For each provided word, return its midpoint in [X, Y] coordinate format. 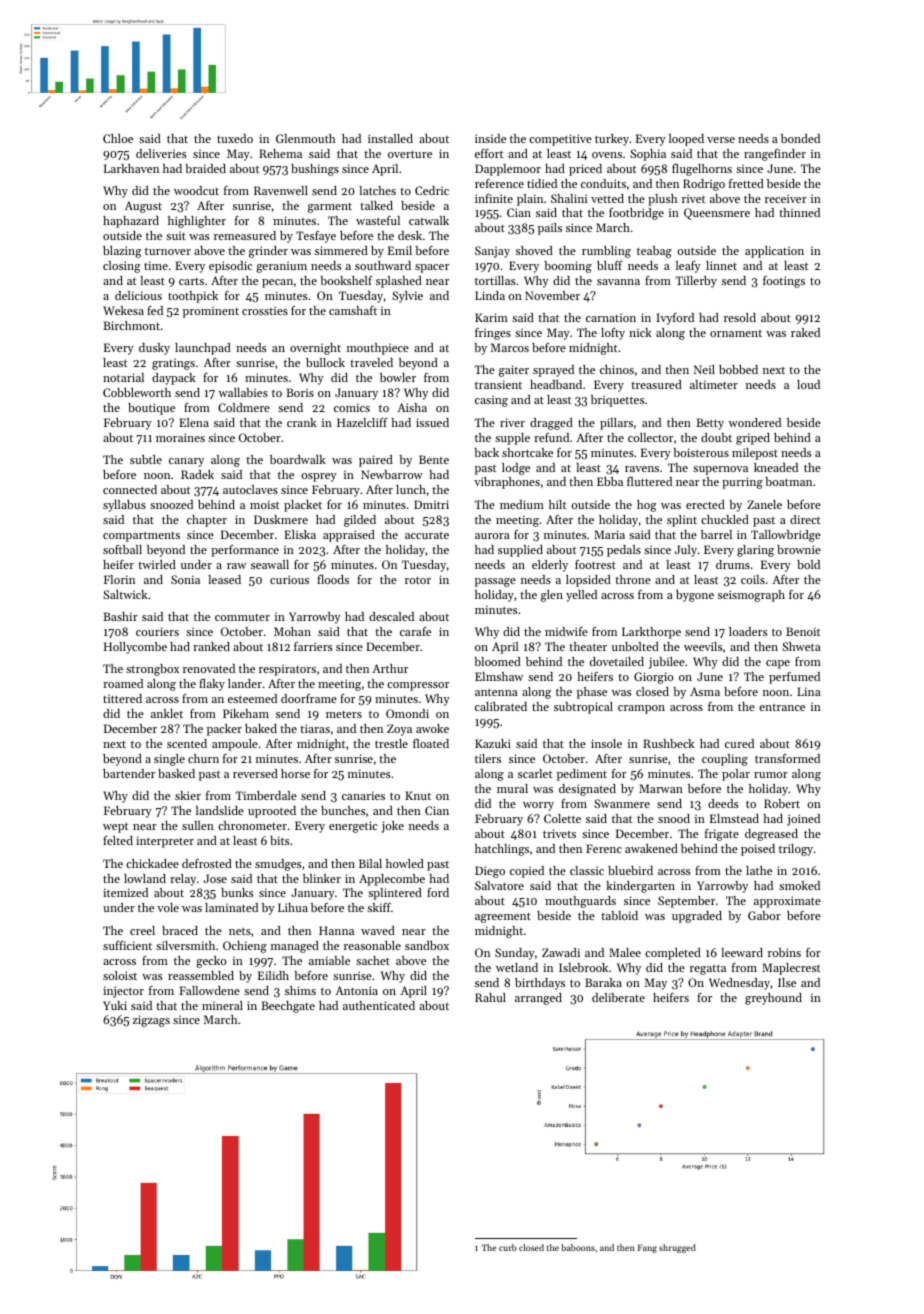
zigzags [151, 1021]
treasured [656, 384]
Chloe [118, 138]
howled [405, 863]
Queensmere [717, 214]
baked [261, 728]
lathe [759, 870]
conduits [603, 183]
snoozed [171, 504]
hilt [557, 504]
